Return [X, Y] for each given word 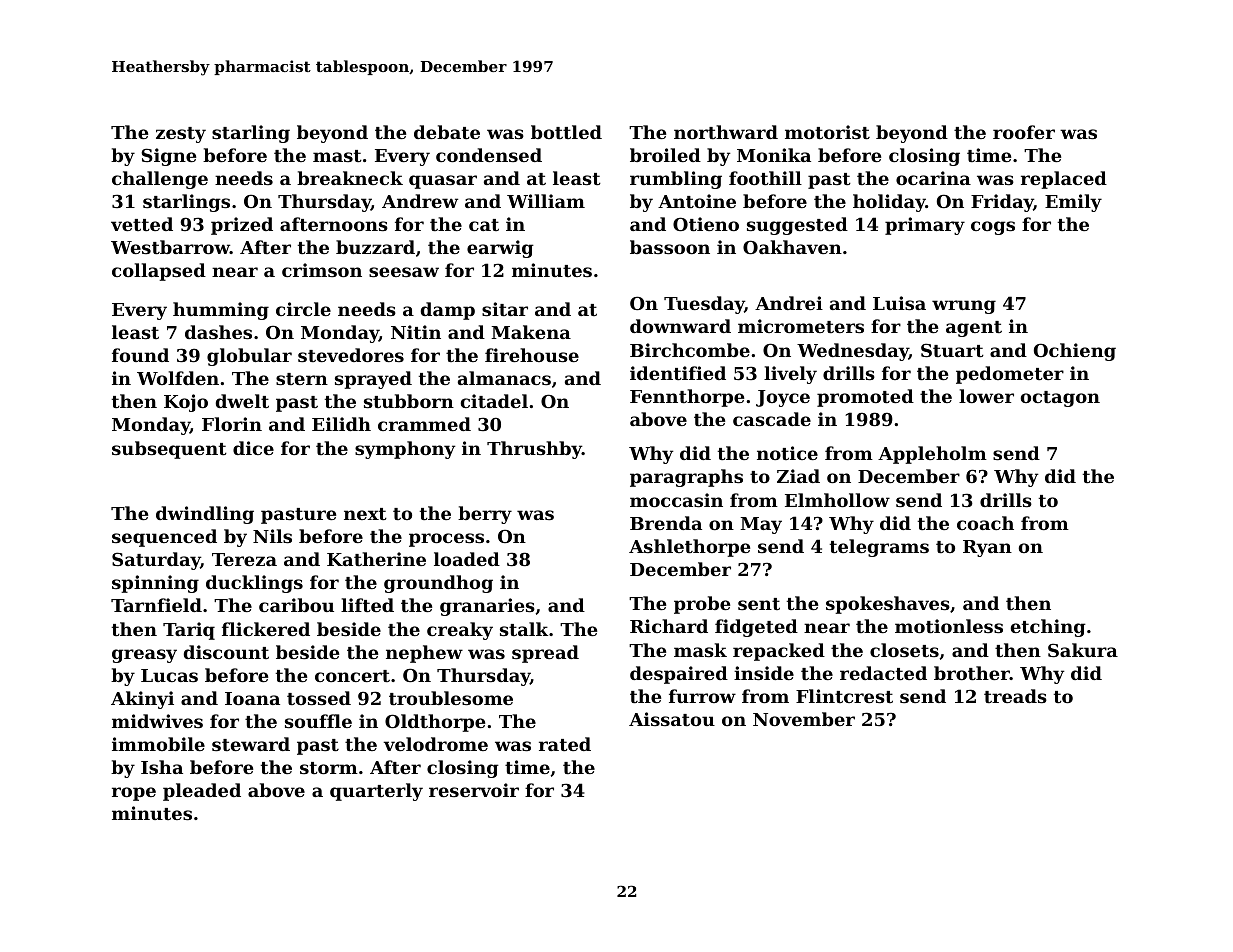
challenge [160, 180]
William [546, 201]
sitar [505, 309]
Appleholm [932, 455]
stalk [524, 629]
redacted [883, 673]
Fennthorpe [687, 398]
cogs [993, 228]
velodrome [435, 744]
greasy [144, 656]
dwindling [205, 515]
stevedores [351, 355]
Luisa [899, 303]
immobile [158, 744]
